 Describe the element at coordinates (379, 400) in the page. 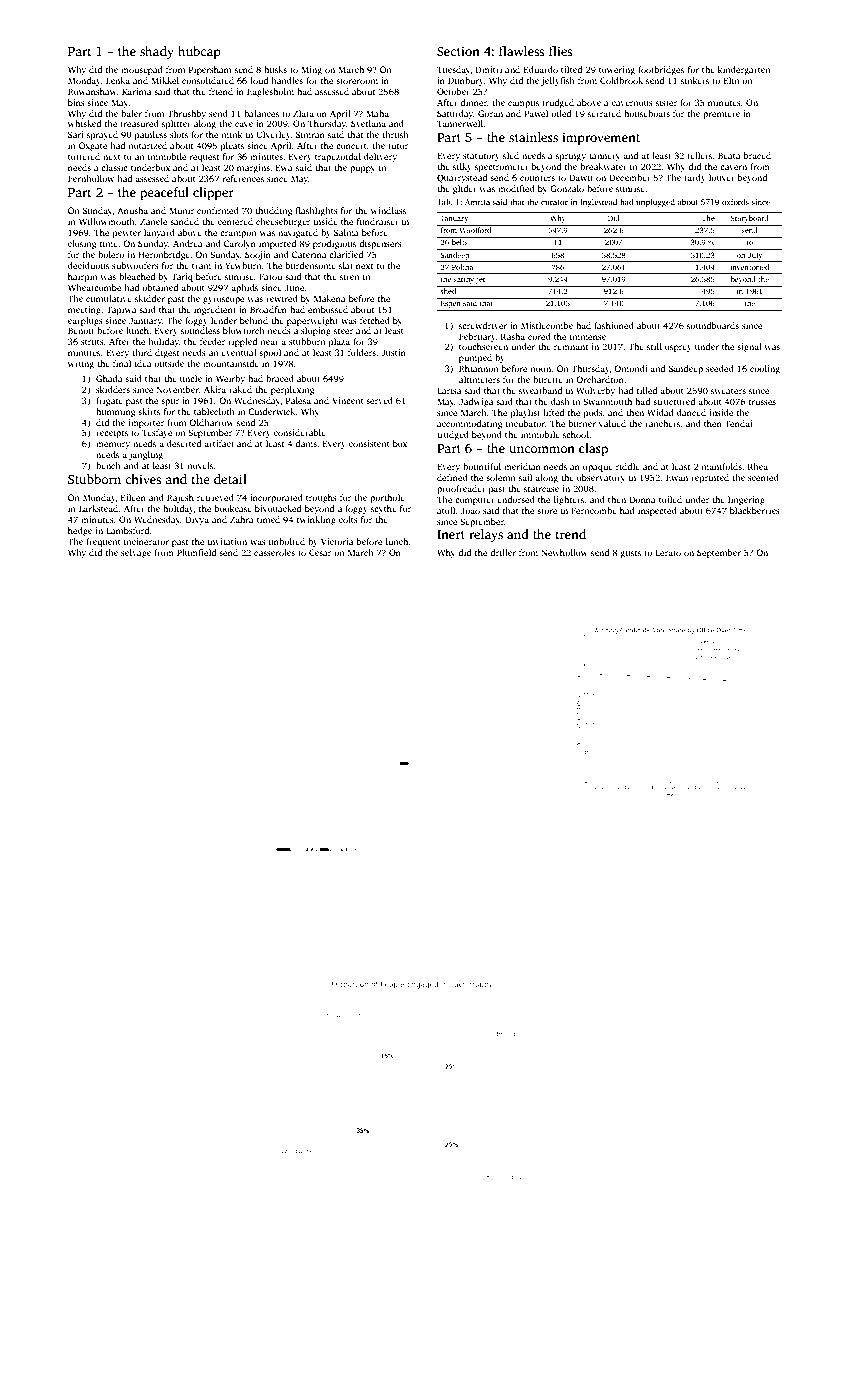

I see `served` at that location.
